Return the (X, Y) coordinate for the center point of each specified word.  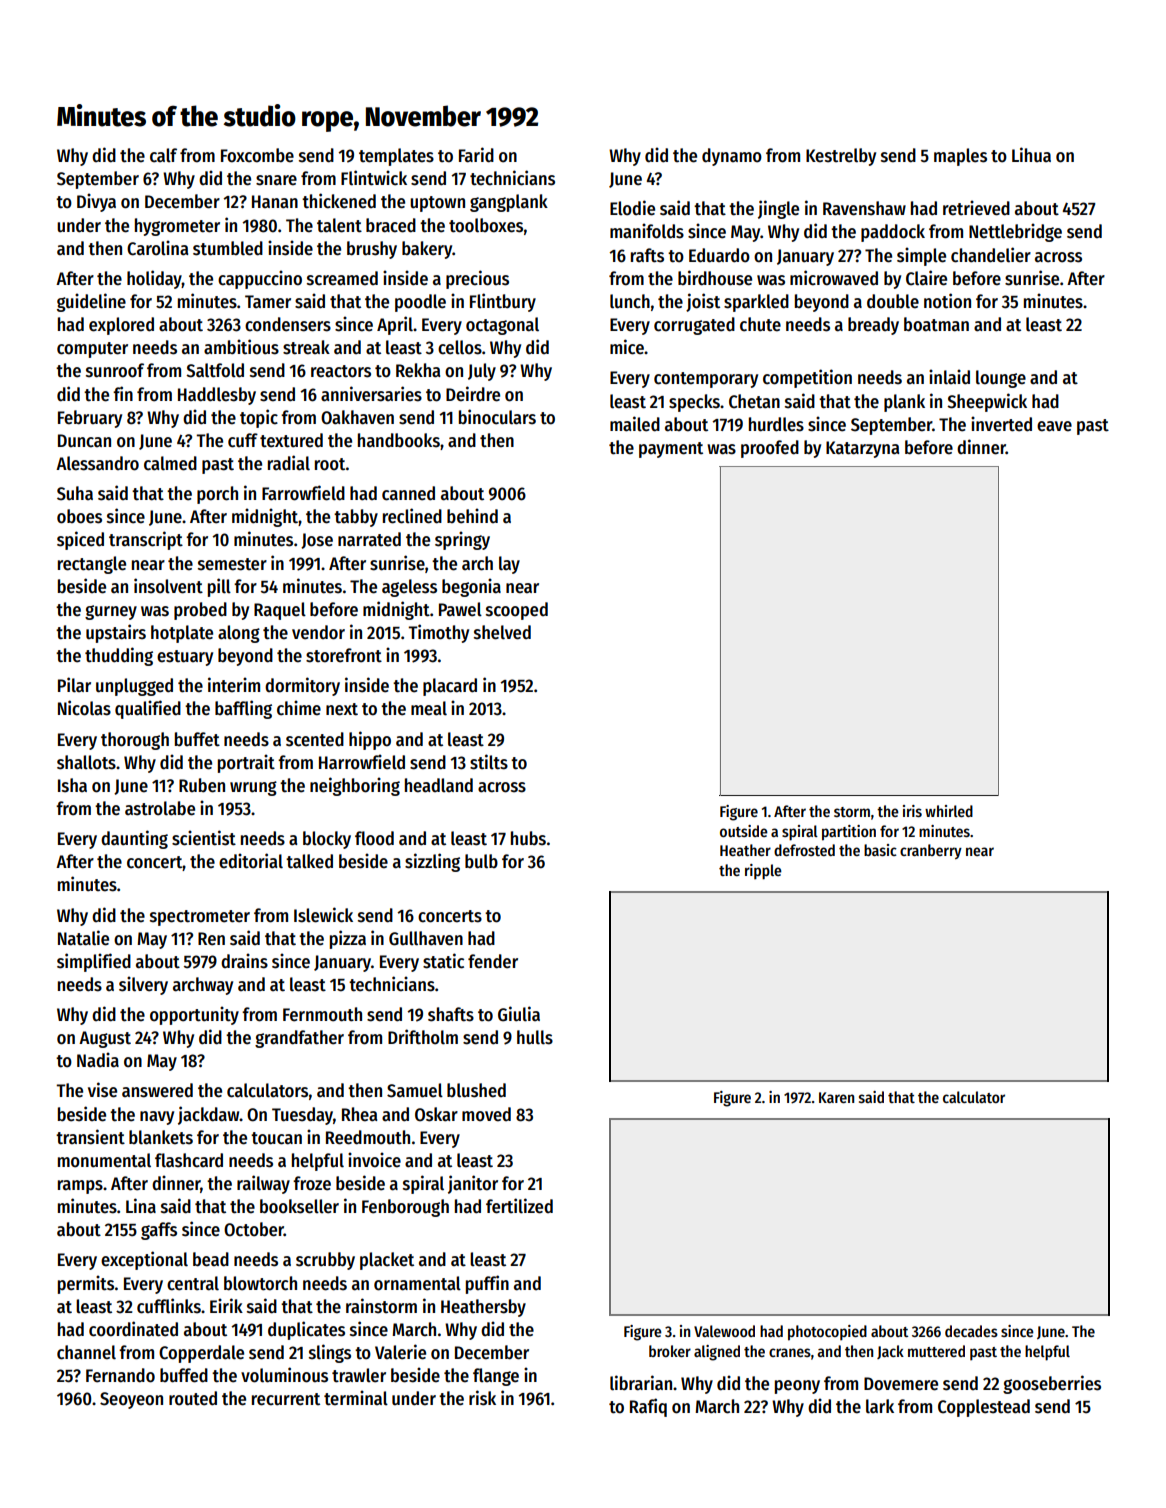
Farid (476, 155)
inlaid (949, 377)
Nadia (98, 1060)
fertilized (519, 1206)
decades (971, 1331)
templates (396, 157)
